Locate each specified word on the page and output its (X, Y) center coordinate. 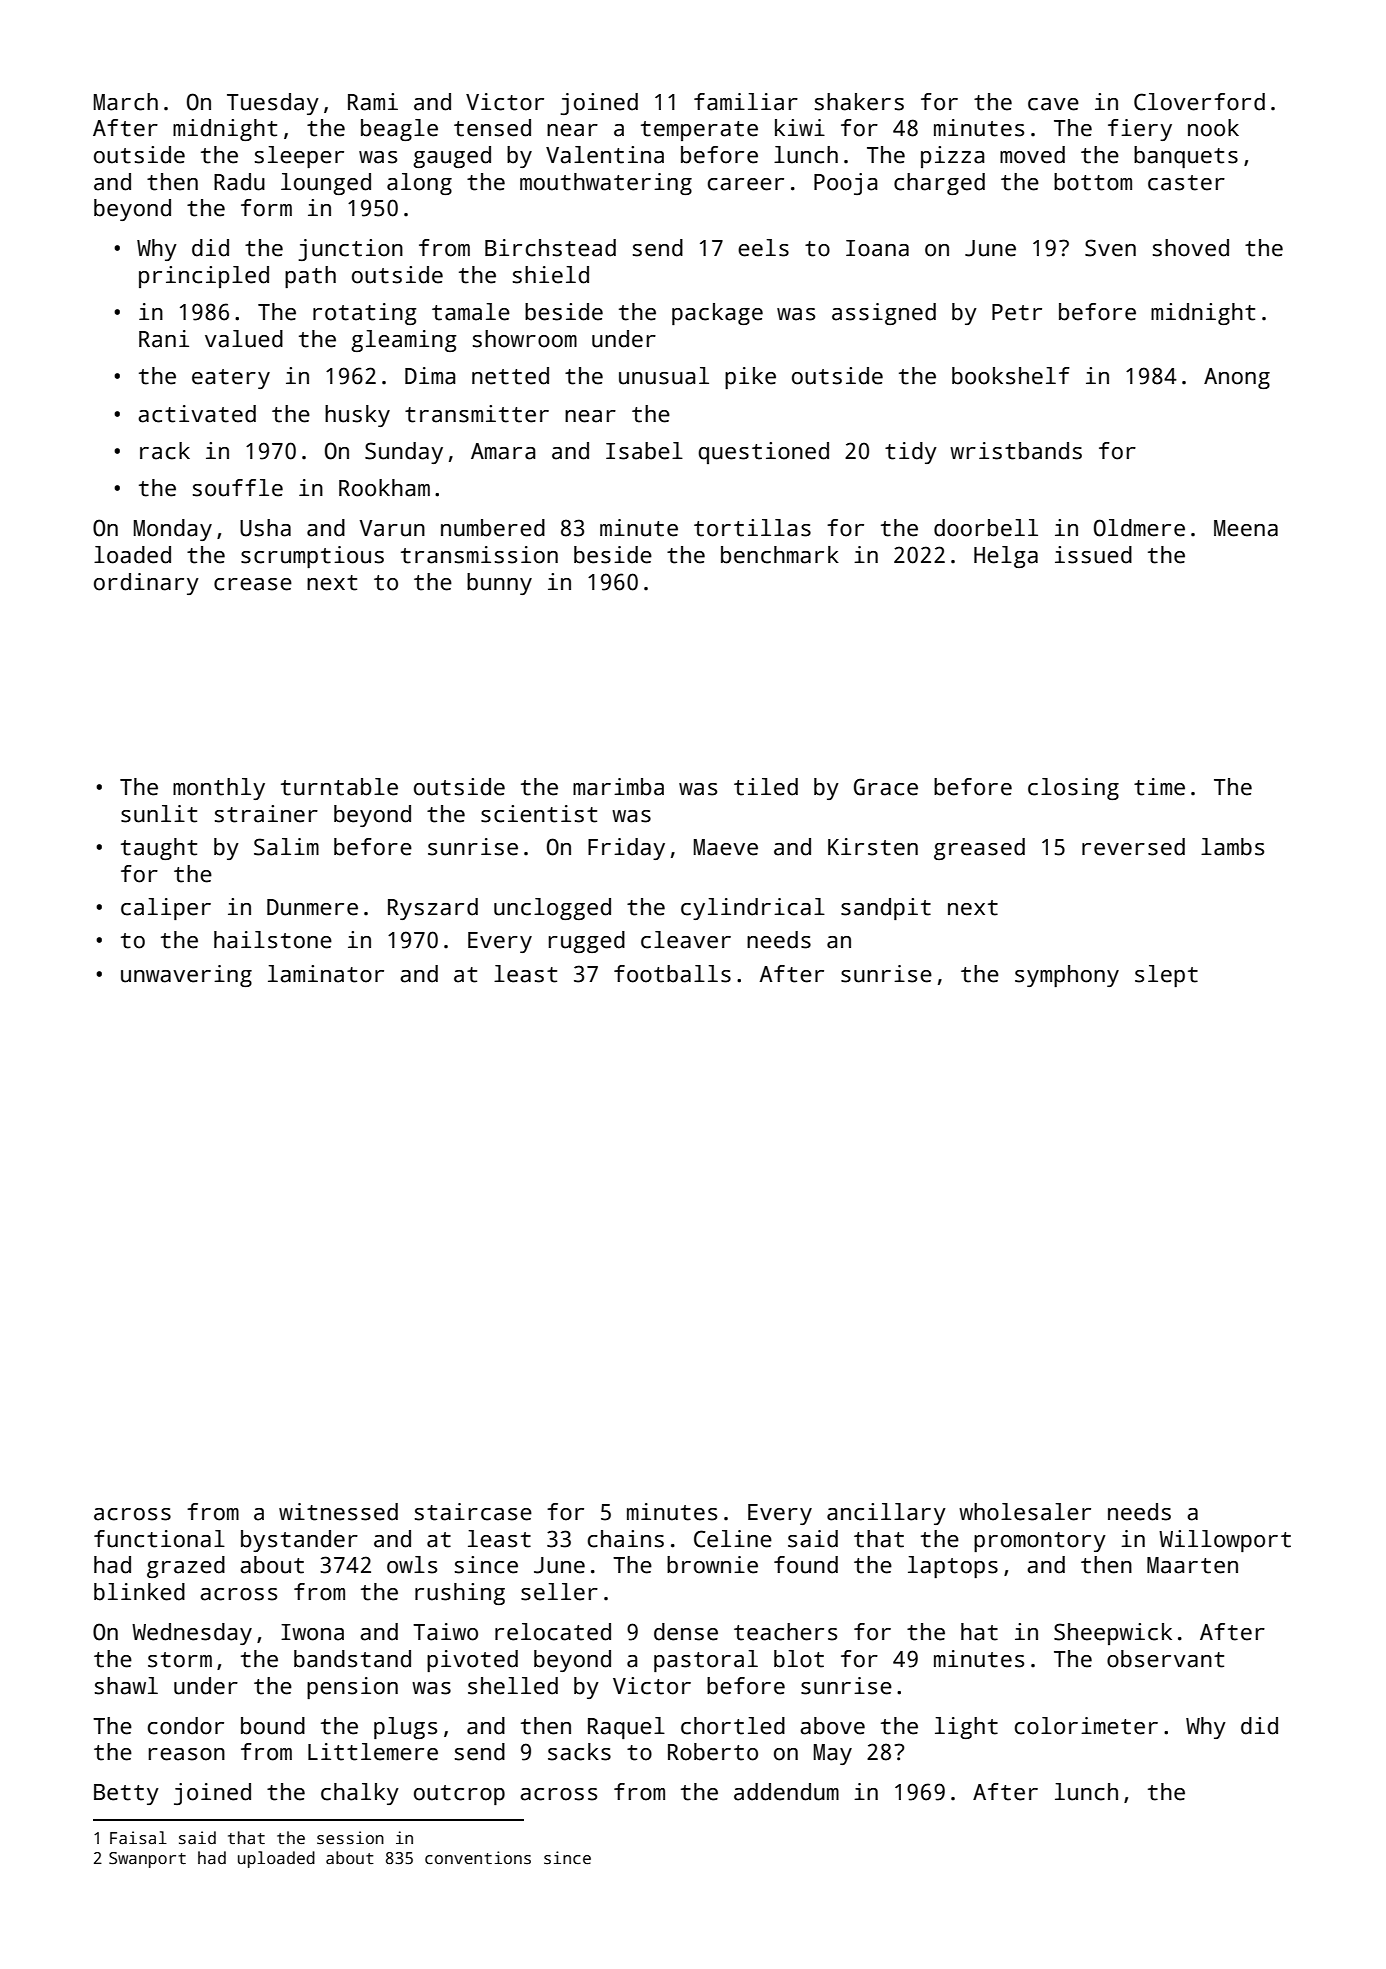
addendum (786, 1792)
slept (1166, 976)
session (350, 1838)
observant (1165, 1659)
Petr (1017, 312)
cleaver (686, 940)
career (746, 184)
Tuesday (273, 104)
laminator (326, 974)
